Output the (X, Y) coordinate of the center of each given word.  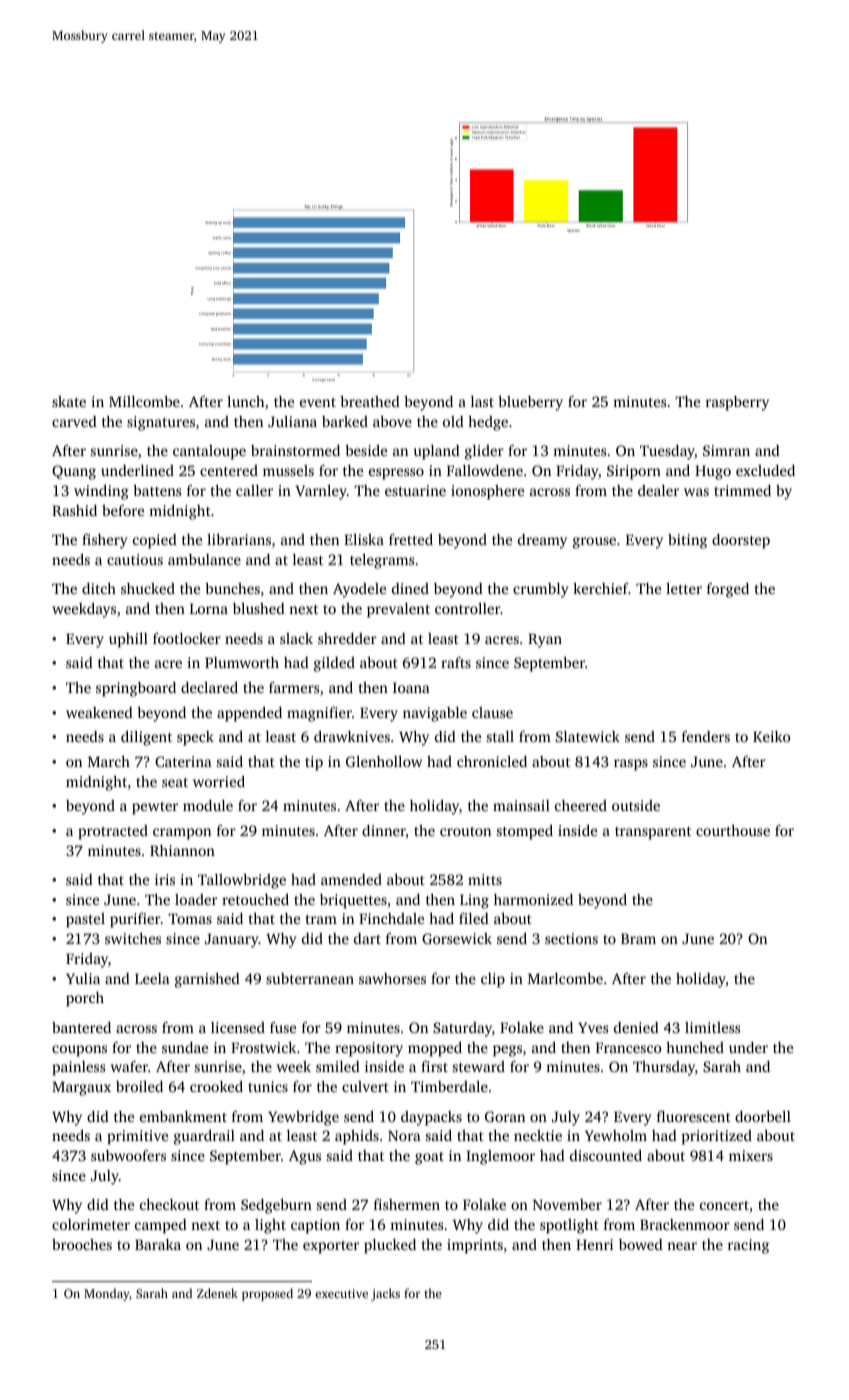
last (482, 401)
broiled (139, 1086)
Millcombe (144, 401)
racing (748, 1246)
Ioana (411, 687)
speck (195, 738)
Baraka (158, 1244)
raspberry (737, 403)
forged (728, 590)
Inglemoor (500, 1157)
